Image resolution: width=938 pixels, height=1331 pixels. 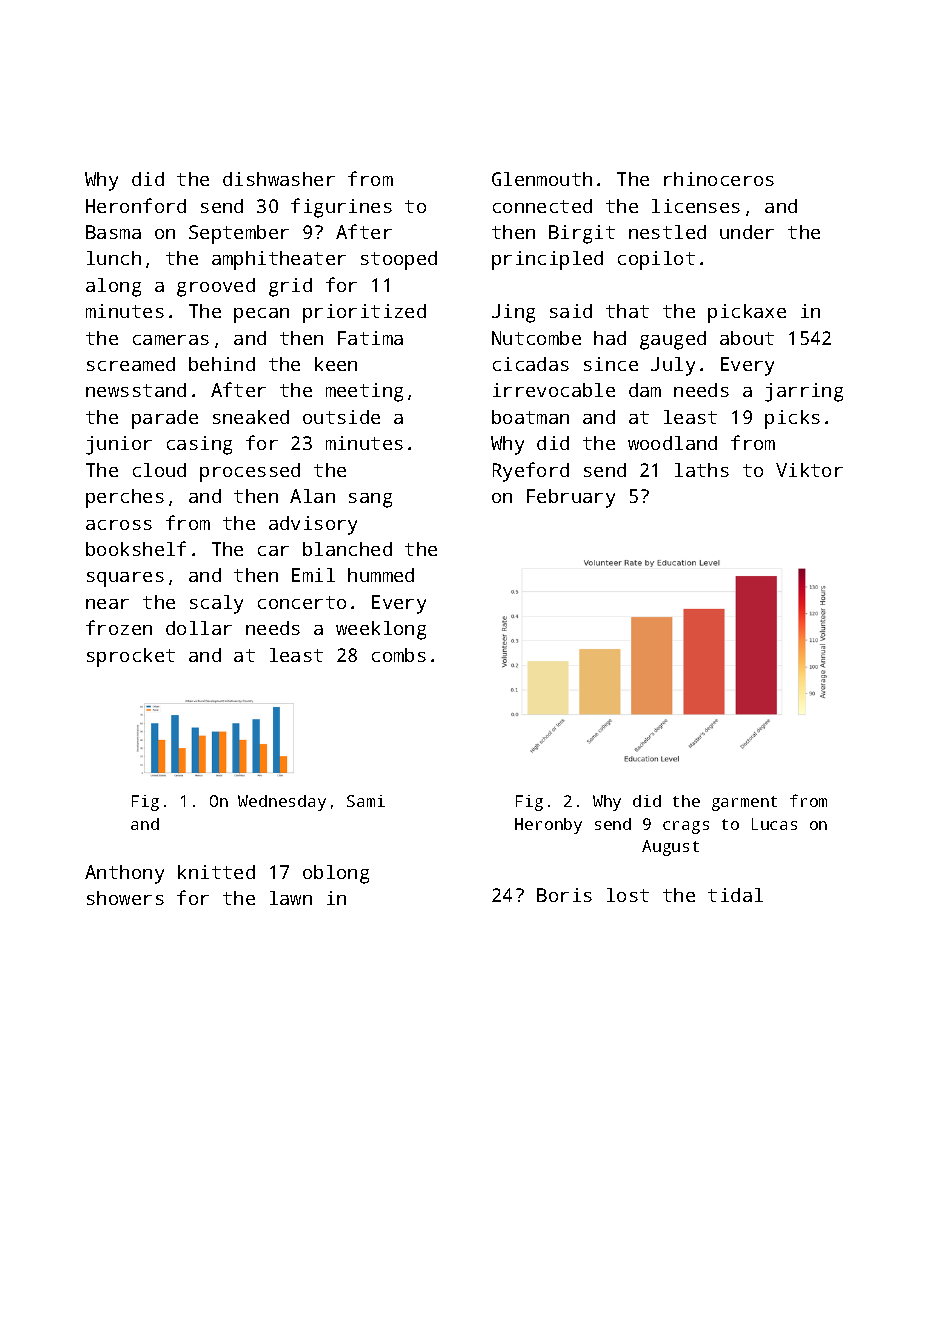 What do you see at coordinates (131, 657) in the screenshot?
I see `sprocket` at bounding box center [131, 657].
